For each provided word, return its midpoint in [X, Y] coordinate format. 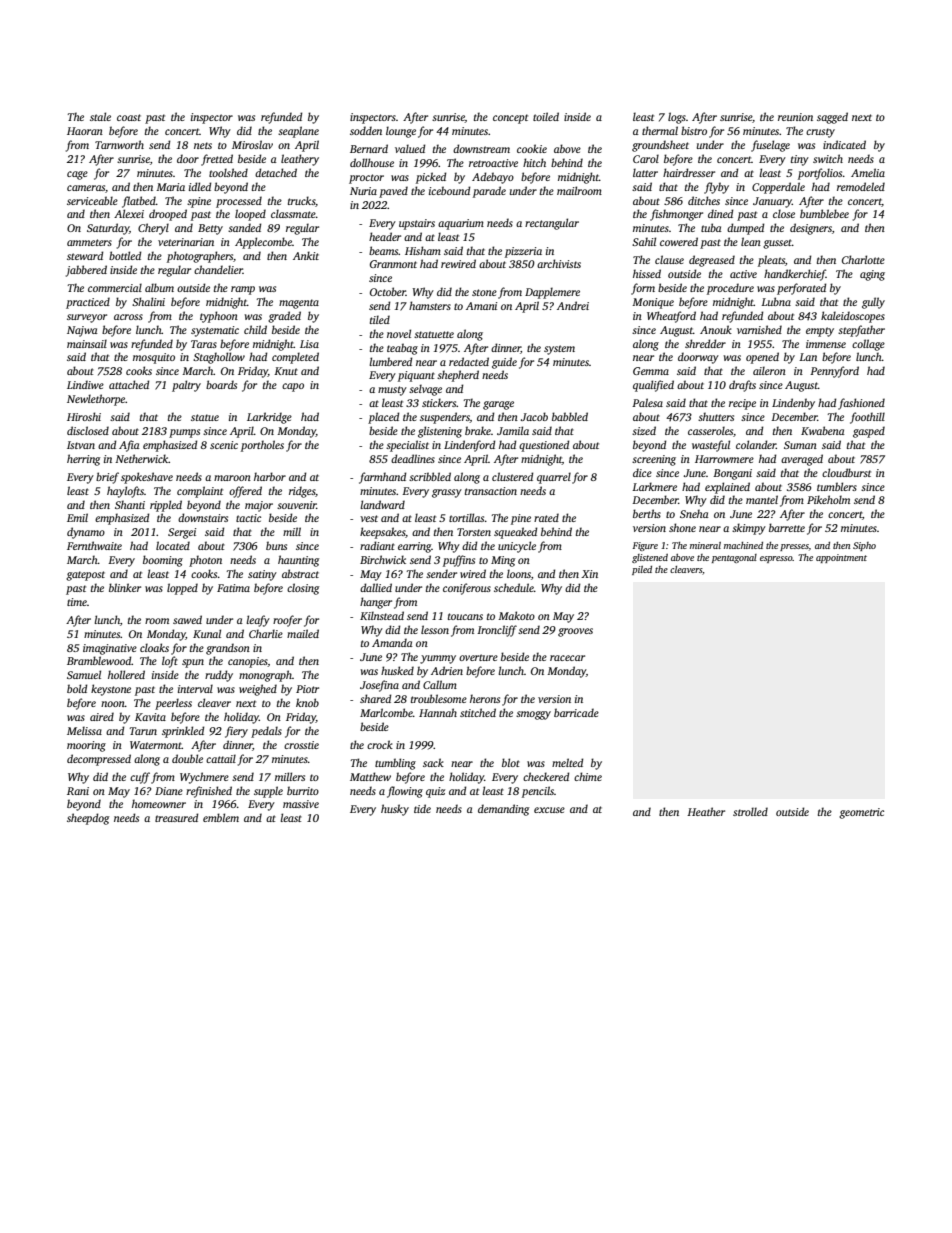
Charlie [266, 633]
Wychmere [204, 778]
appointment [841, 558]
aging [872, 275]
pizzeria [523, 252]
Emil [77, 517]
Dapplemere [552, 293]
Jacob [534, 416]
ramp [243, 290]
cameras [86, 188]
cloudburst [846, 472]
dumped [746, 229]
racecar [567, 658]
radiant [377, 545]
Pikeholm [828, 499]
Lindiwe [85, 384]
